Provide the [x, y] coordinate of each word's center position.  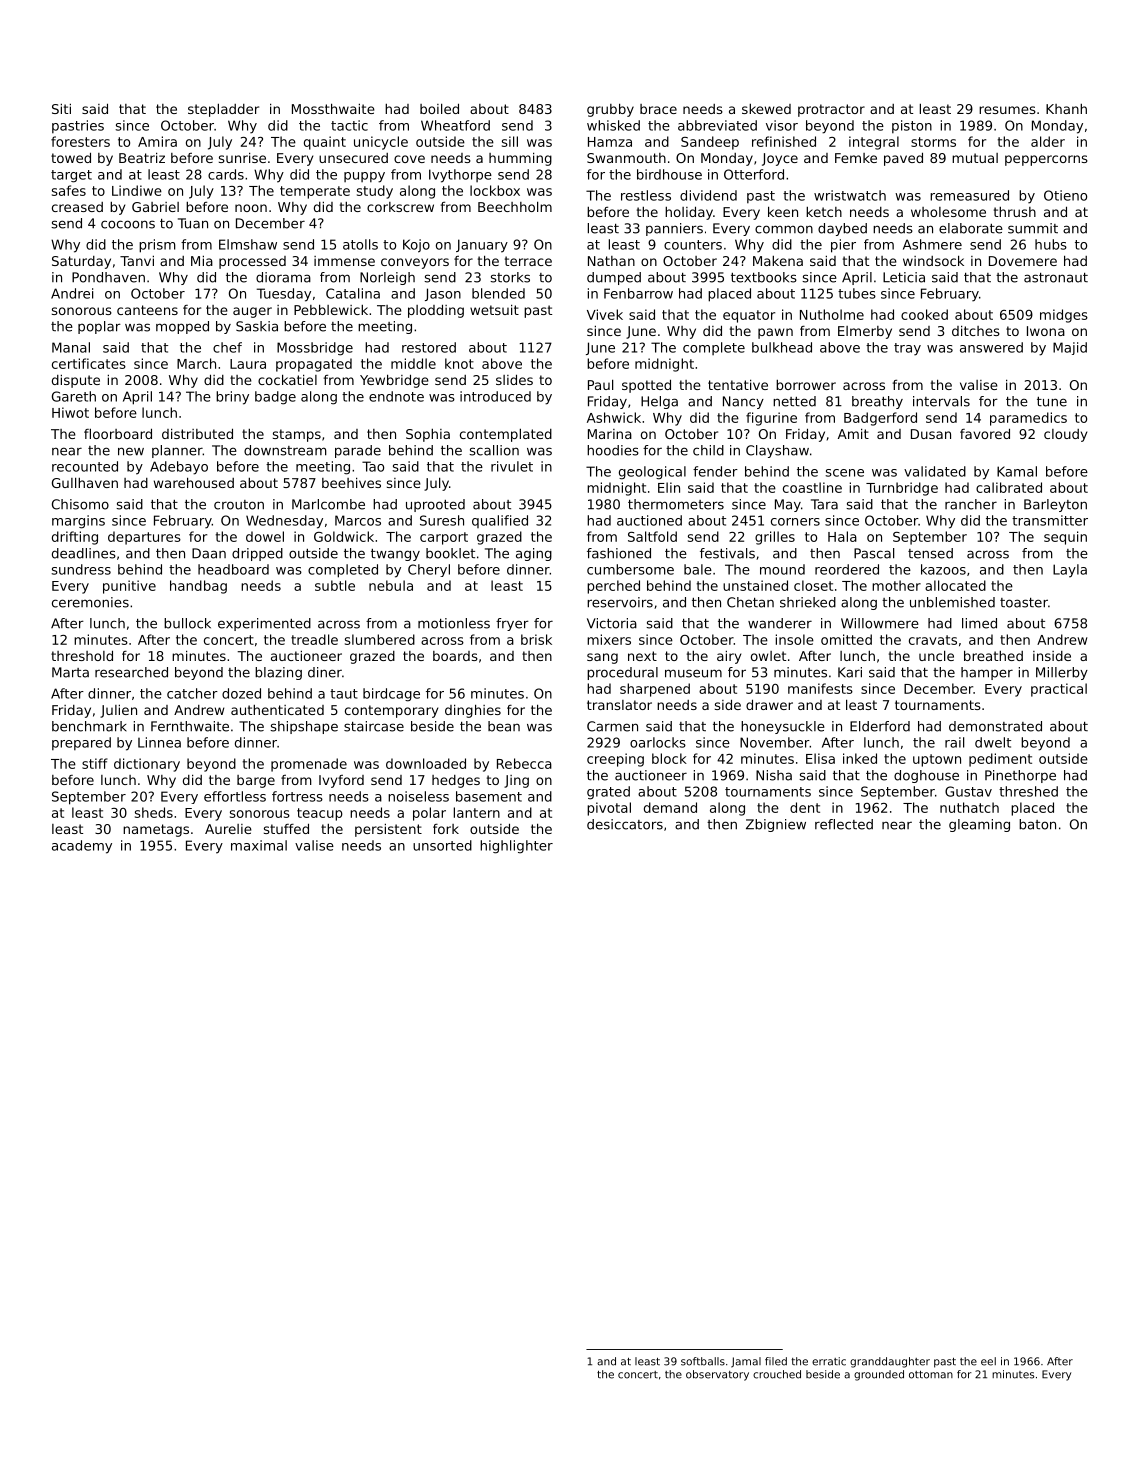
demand [670, 807]
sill [510, 141]
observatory [717, 1375]
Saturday [81, 262]
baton [1037, 824]
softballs [703, 1361]
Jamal [746, 1362]
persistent [388, 830]
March [196, 363]
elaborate [971, 228]
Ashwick [614, 417]
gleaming [979, 825]
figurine [771, 419]
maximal [259, 845]
